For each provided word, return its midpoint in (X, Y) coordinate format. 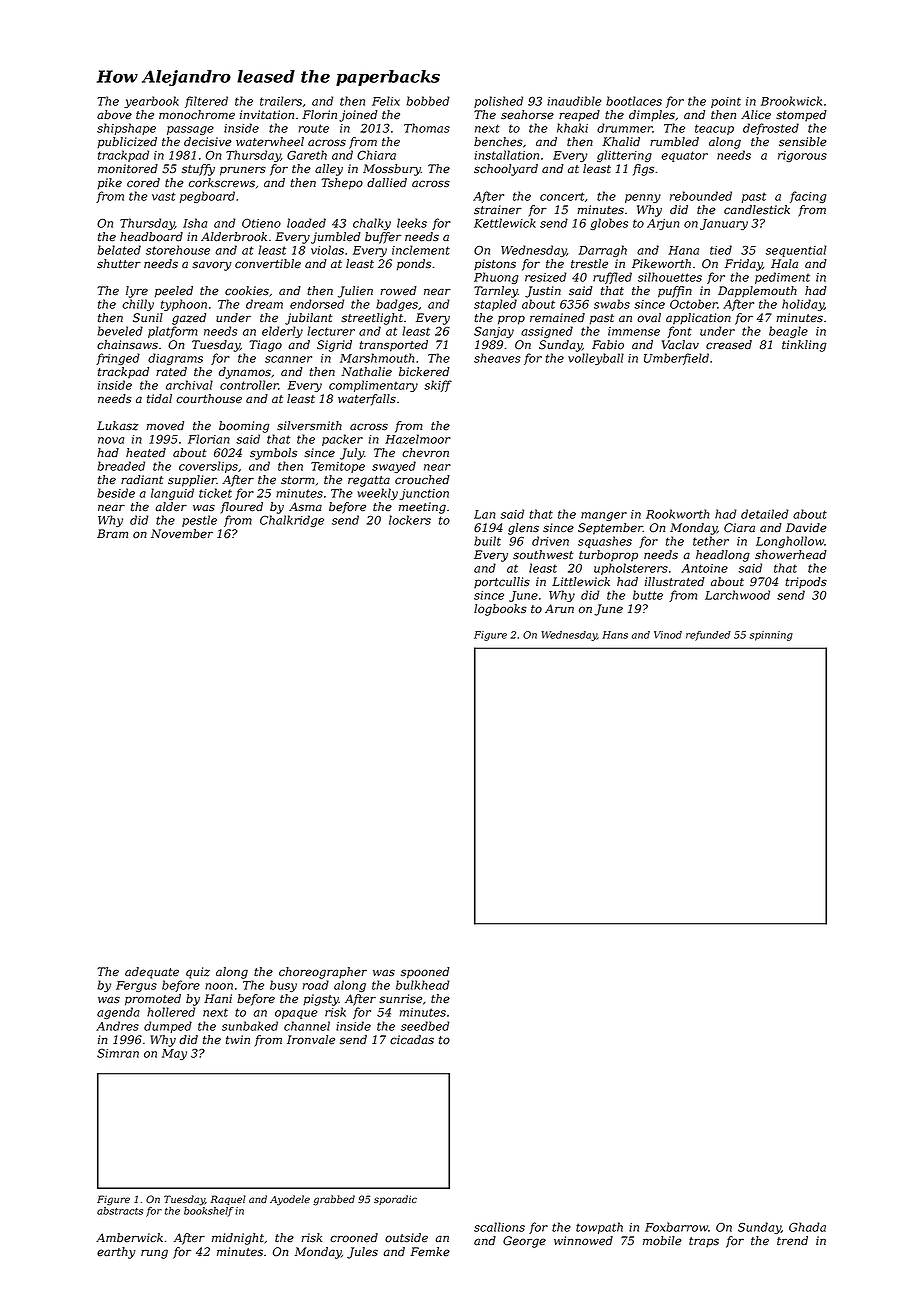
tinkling (804, 346)
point (726, 102)
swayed (394, 467)
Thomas (427, 128)
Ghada (807, 1227)
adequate (152, 973)
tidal (159, 398)
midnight (238, 1239)
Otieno (261, 223)
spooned (425, 973)
